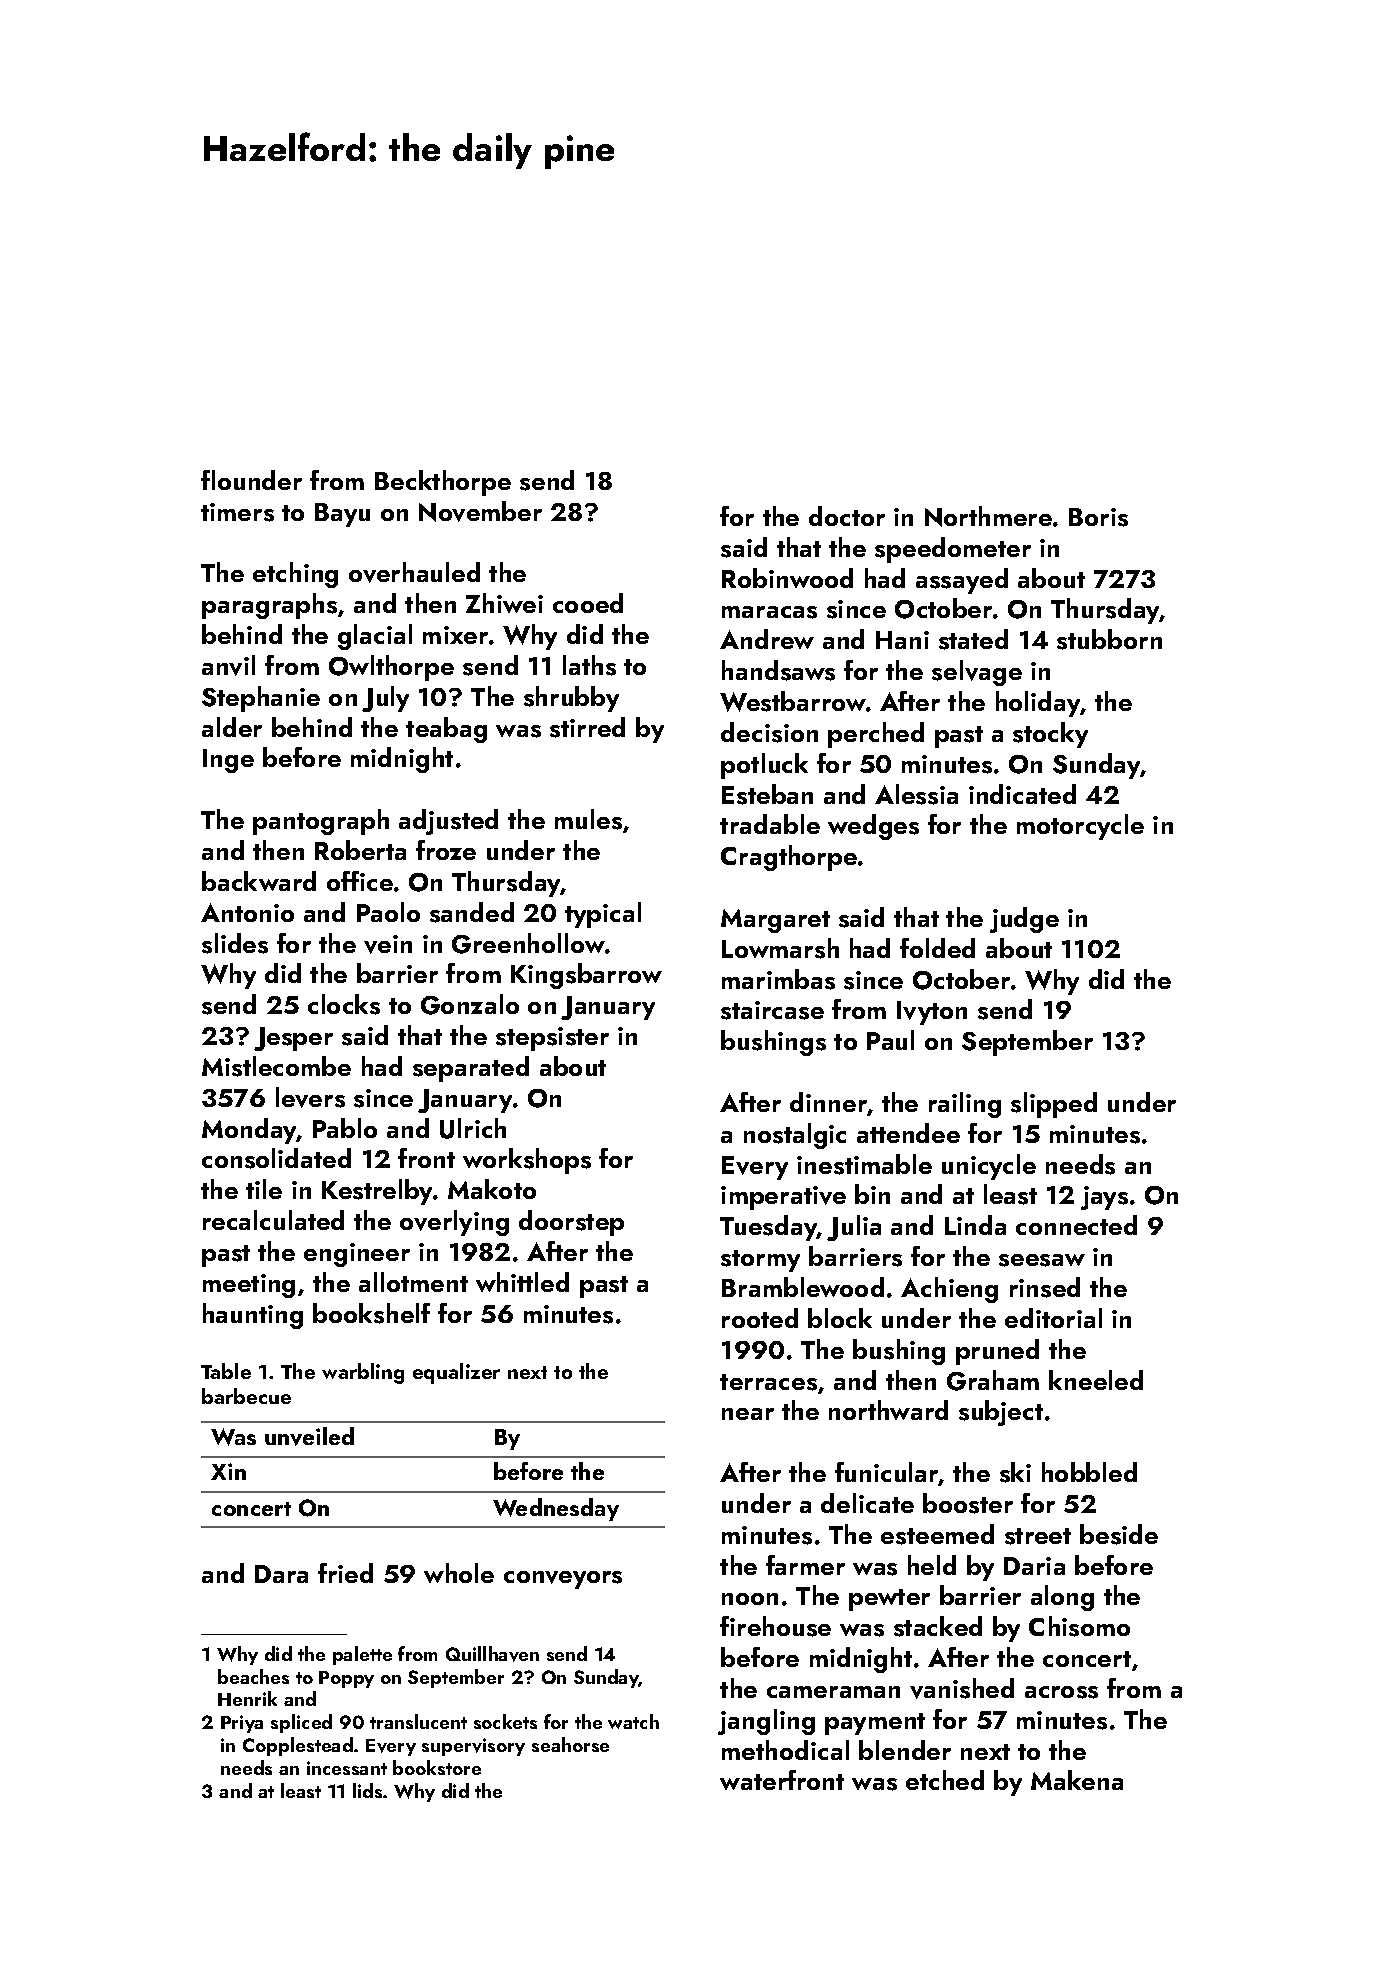 This page has height=1969, width=1386. What do you see at coordinates (1080, 827) in the page?
I see `motorcycle` at bounding box center [1080, 827].
